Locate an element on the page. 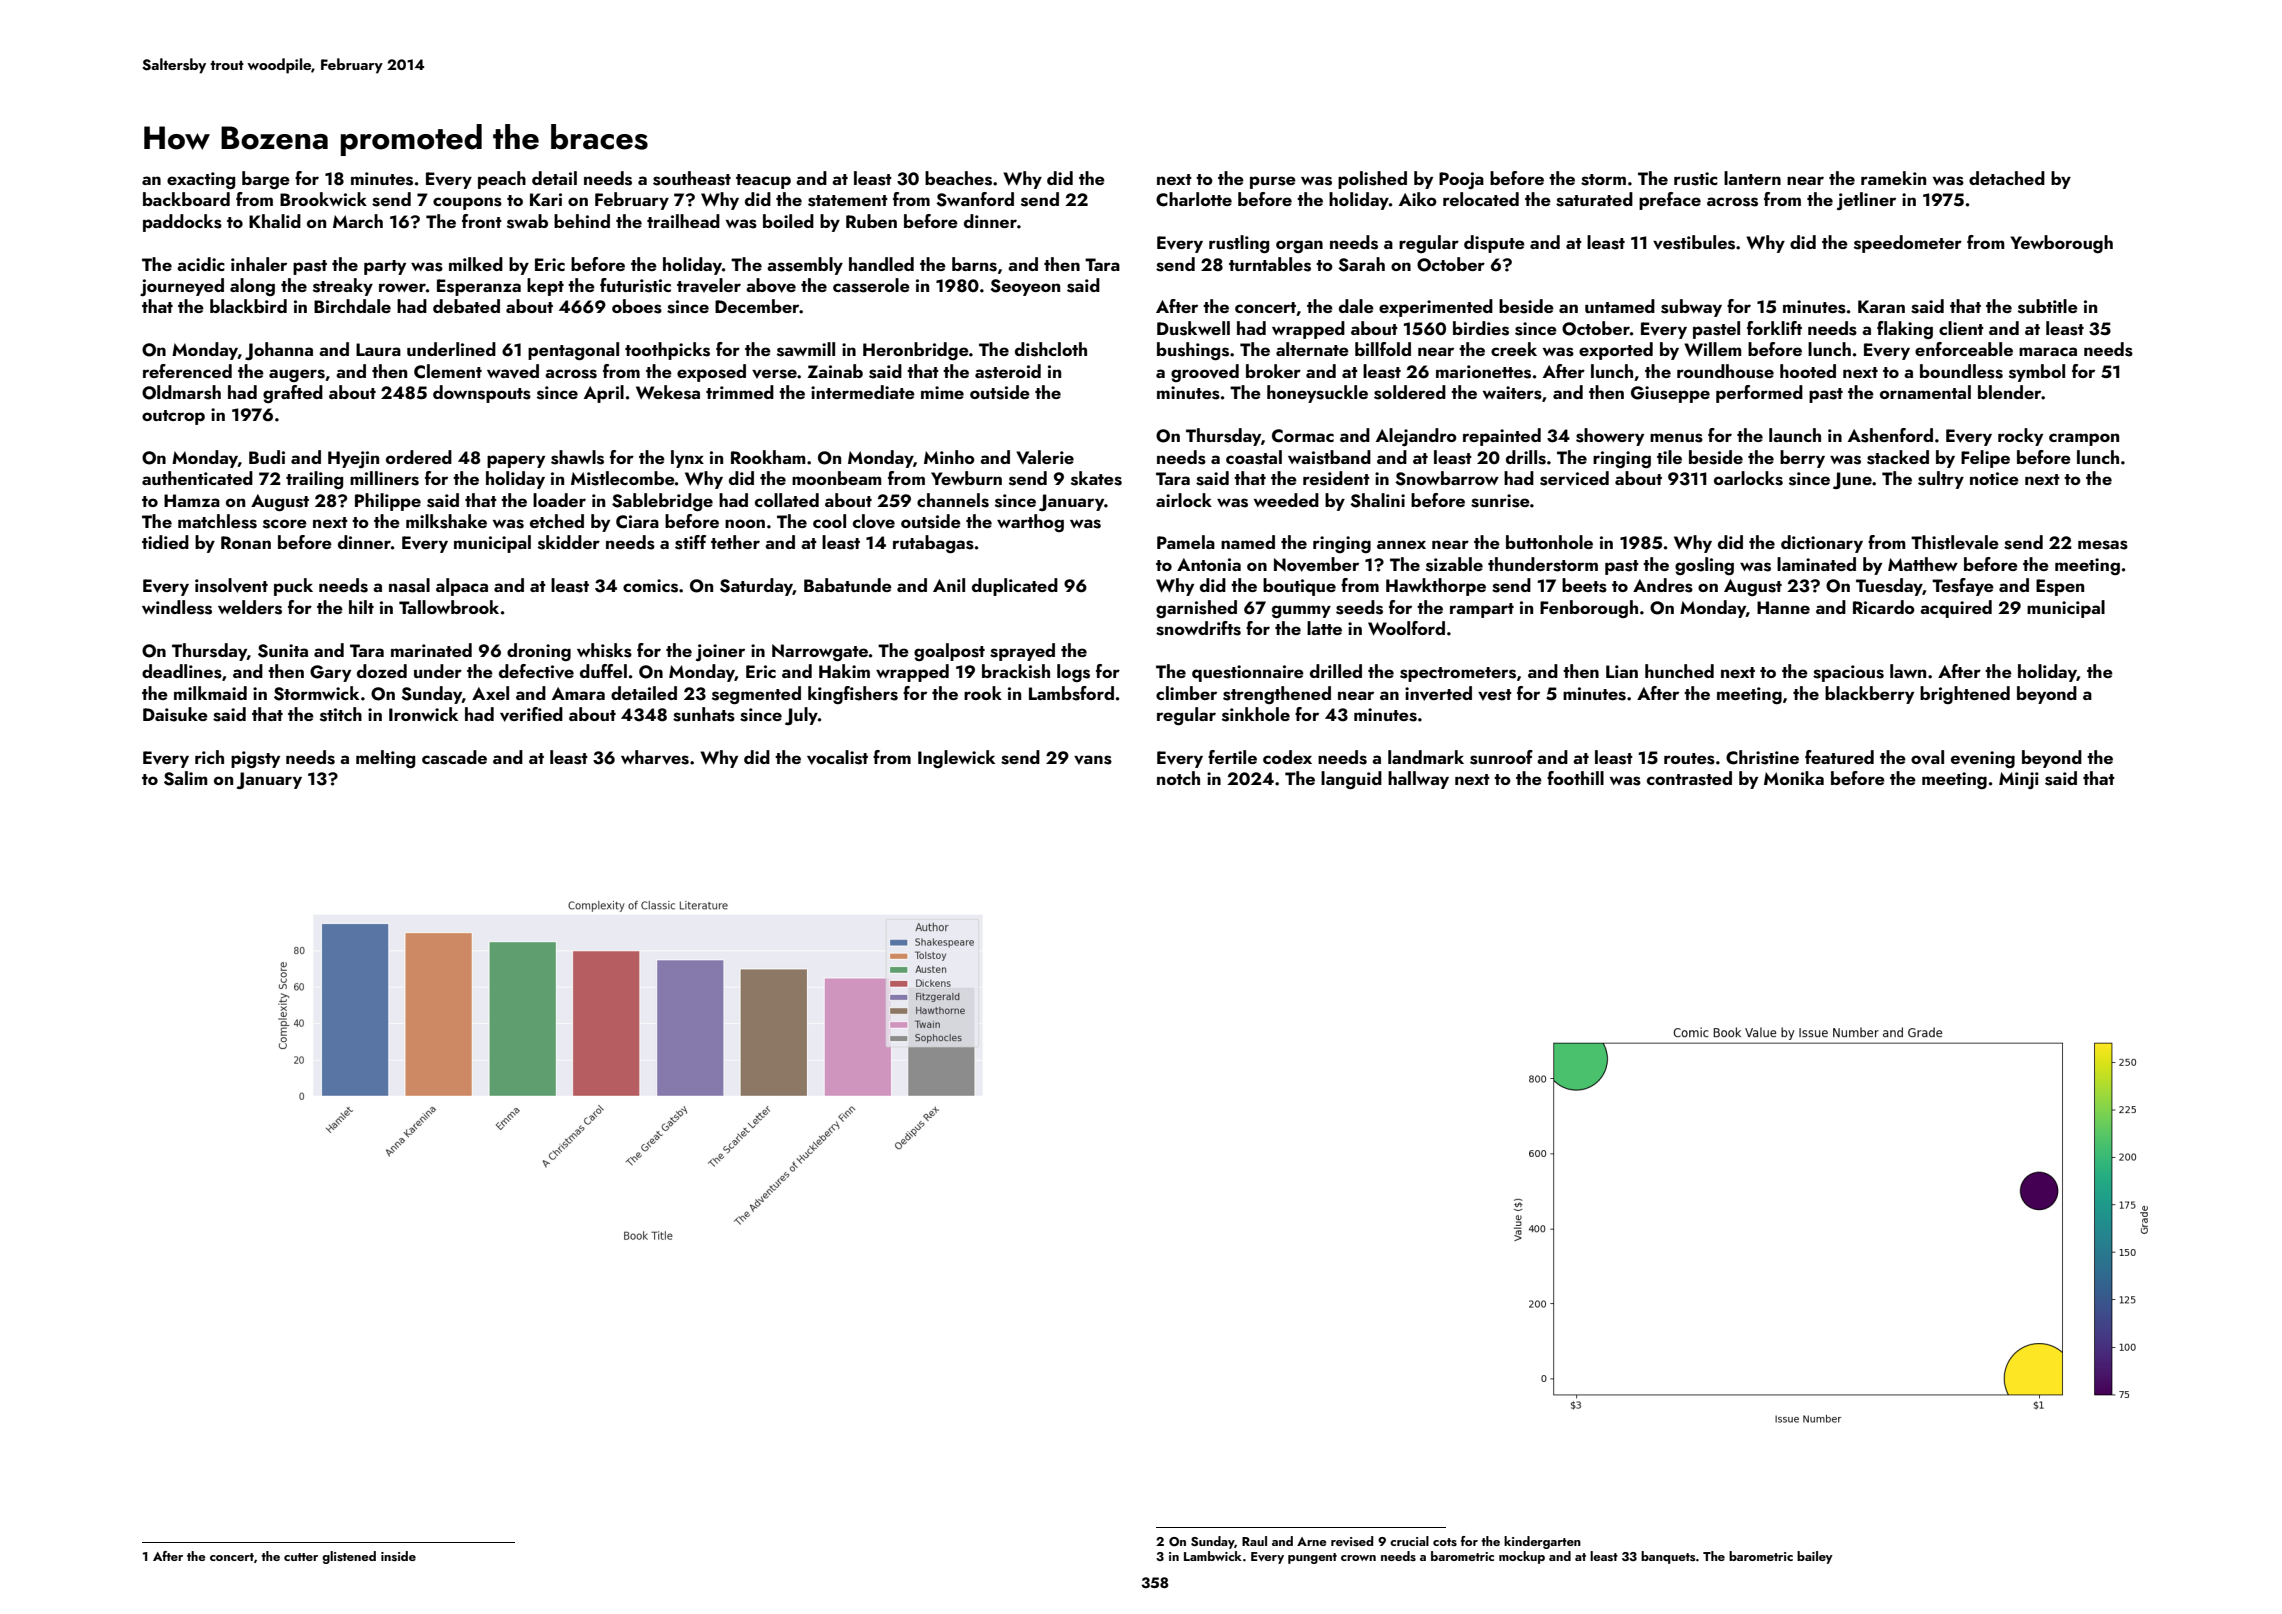 This document has height=1614, width=2282. shawls is located at coordinates (577, 457).
